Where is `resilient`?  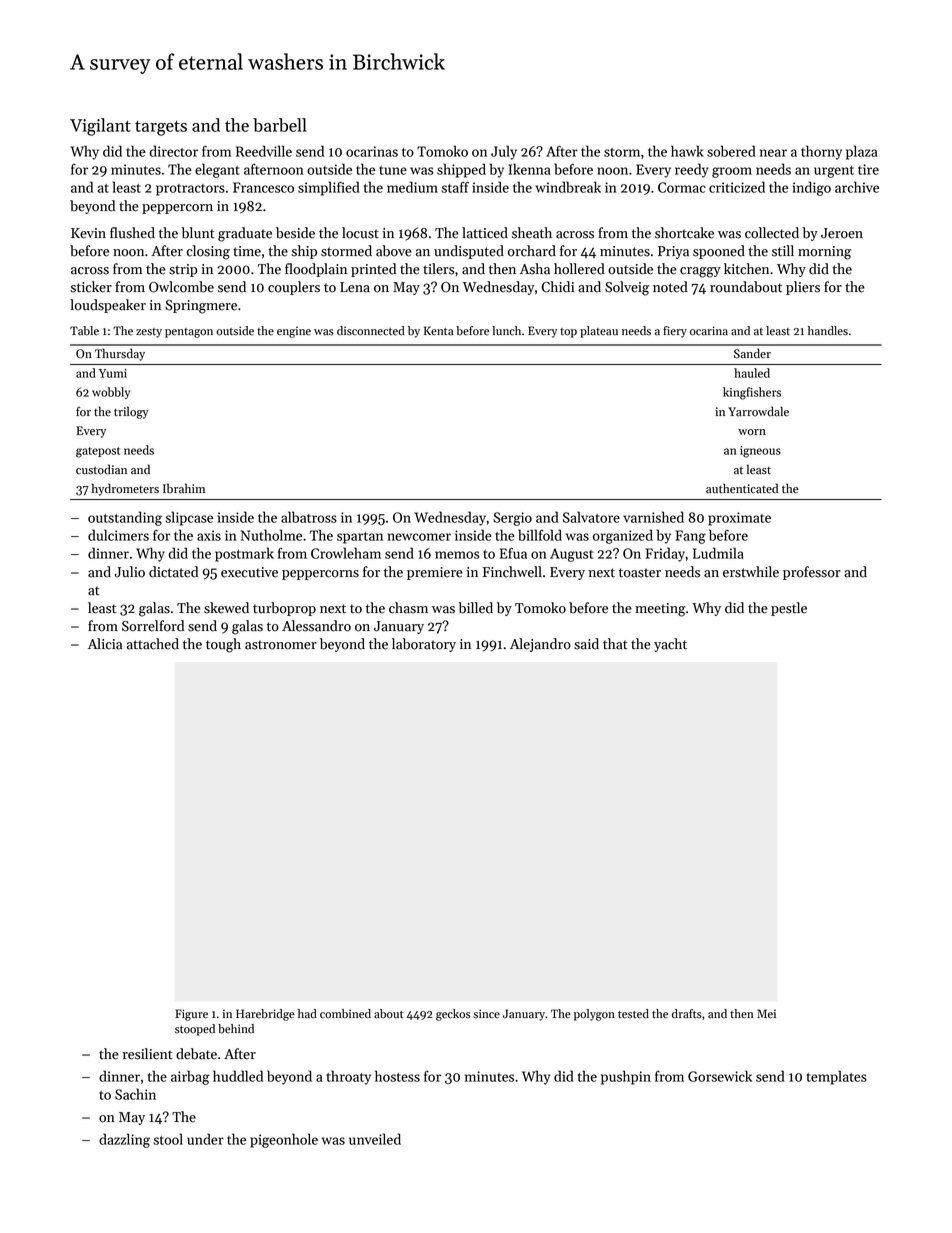
resilient is located at coordinates (148, 1054).
